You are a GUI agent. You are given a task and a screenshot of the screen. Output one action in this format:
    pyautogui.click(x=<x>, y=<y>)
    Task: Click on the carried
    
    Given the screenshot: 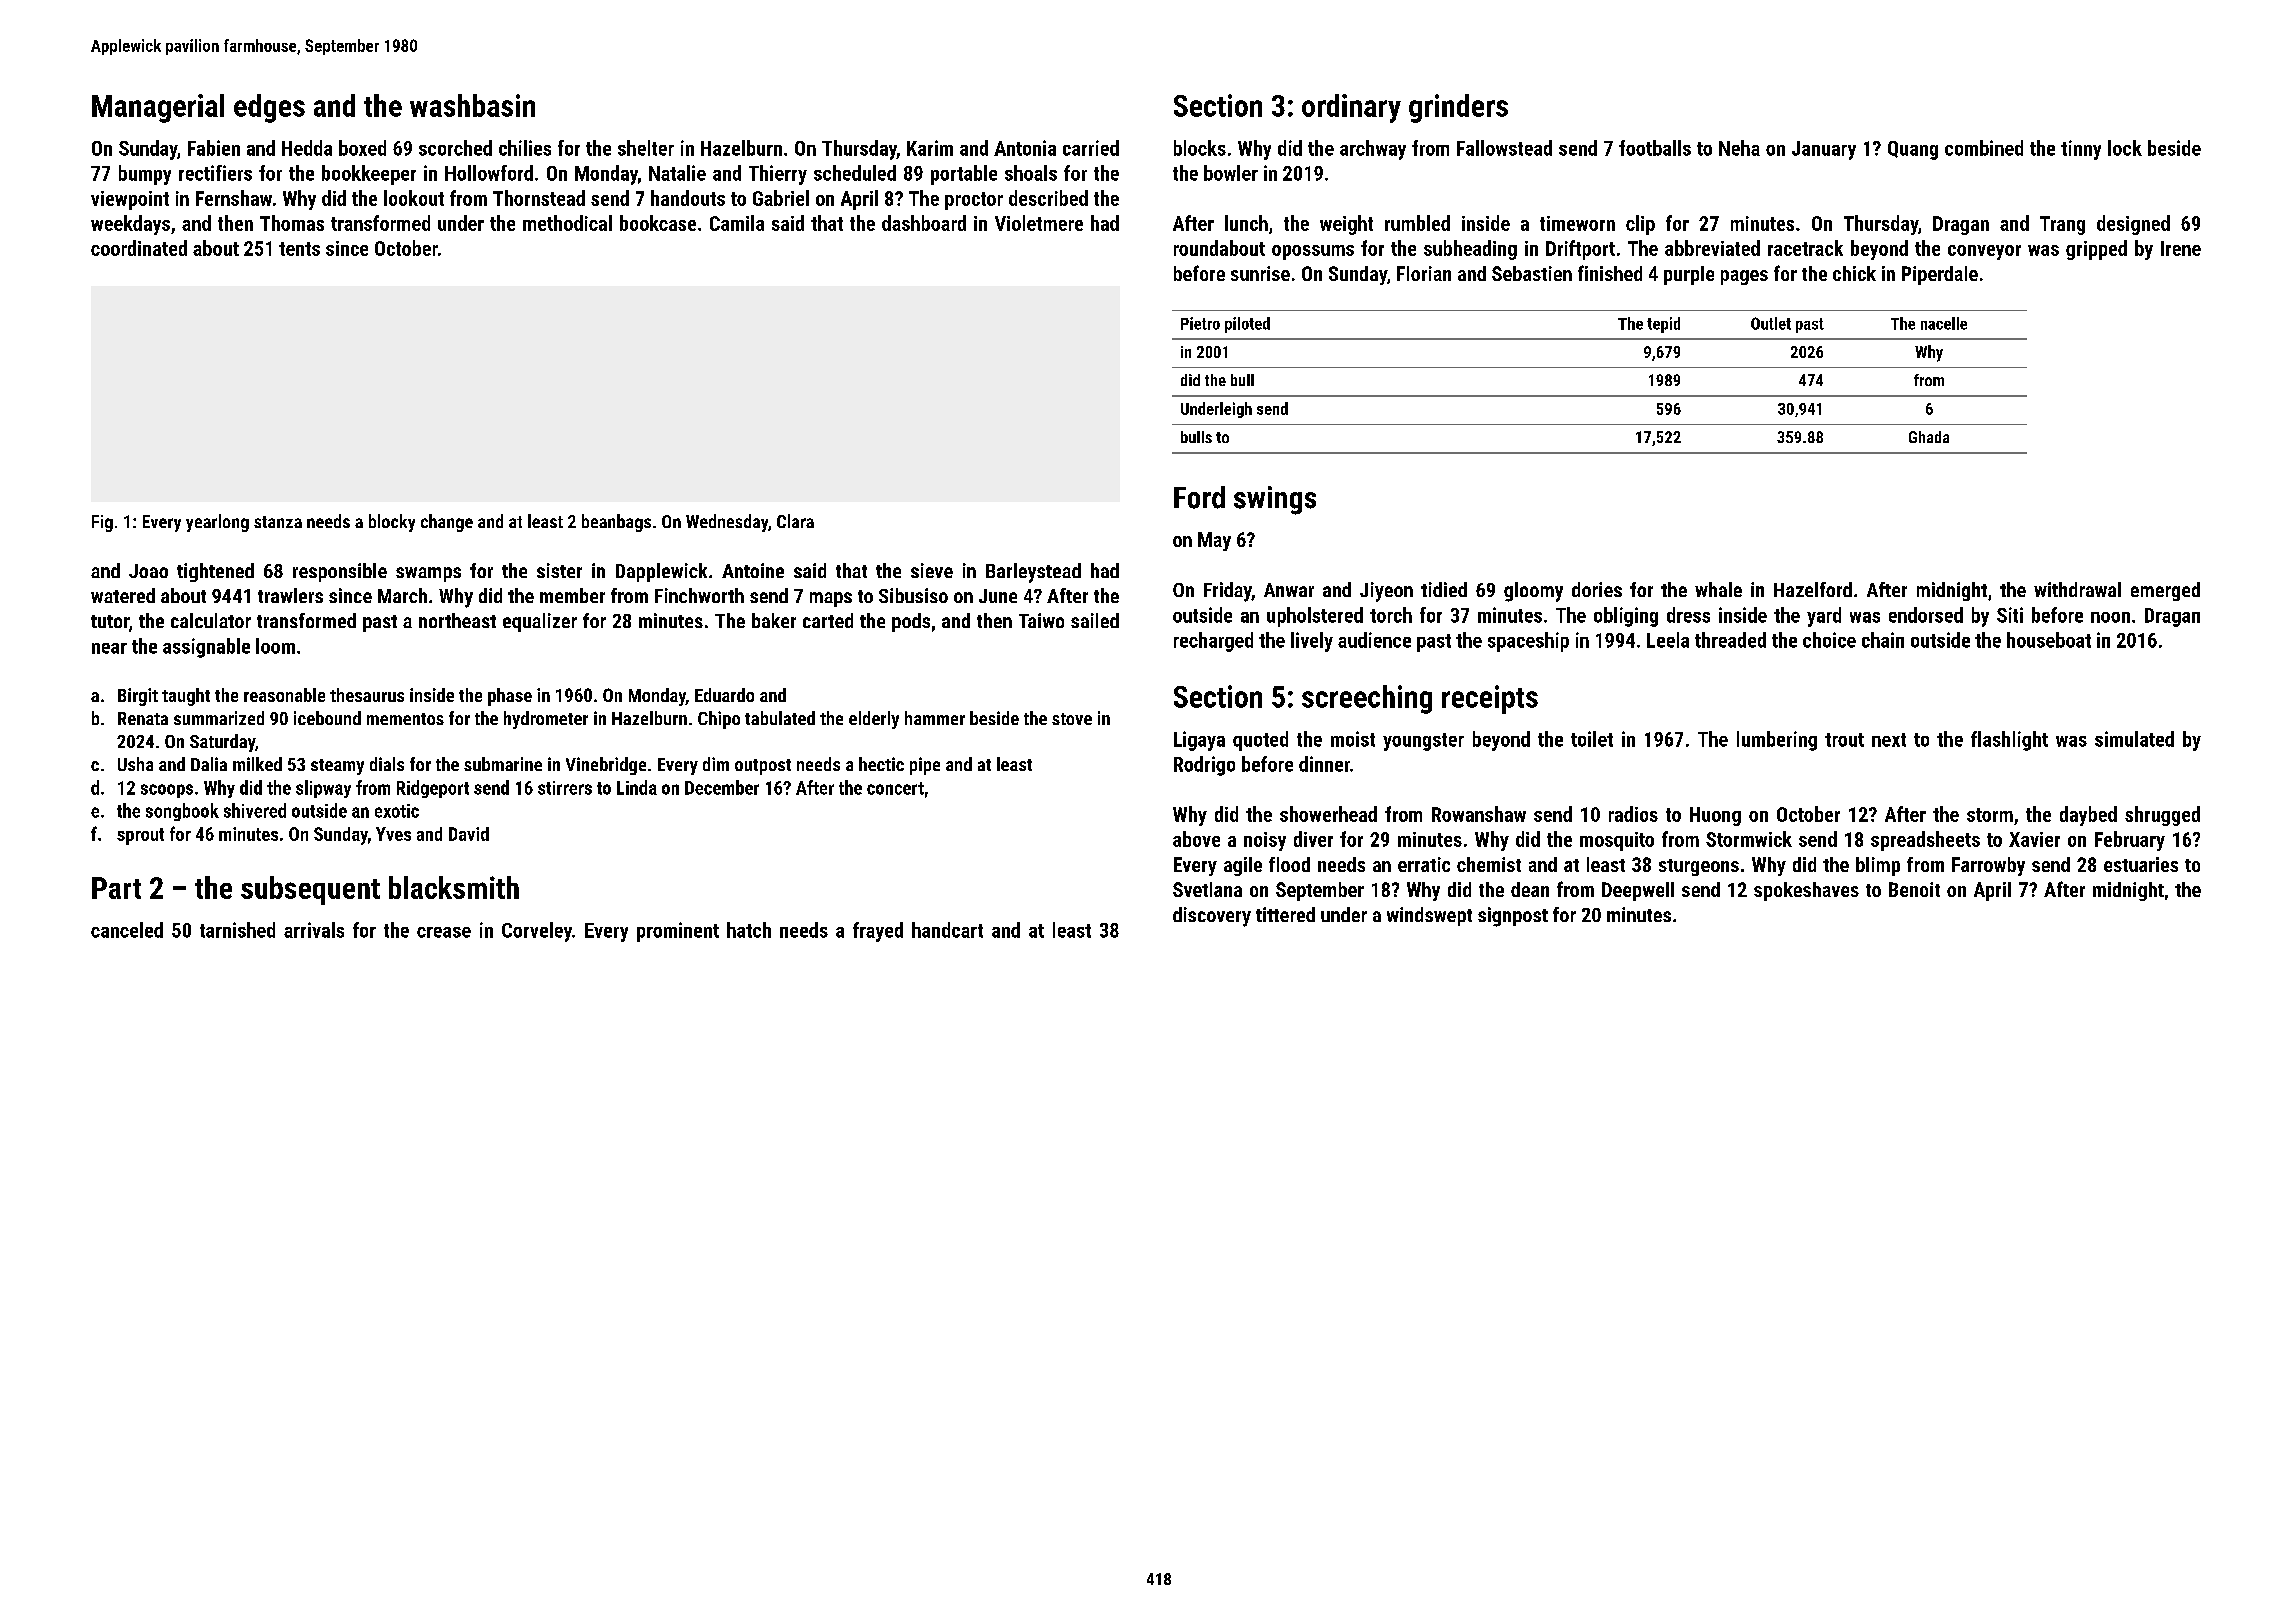 What is the action you would take?
    pyautogui.click(x=1091, y=148)
